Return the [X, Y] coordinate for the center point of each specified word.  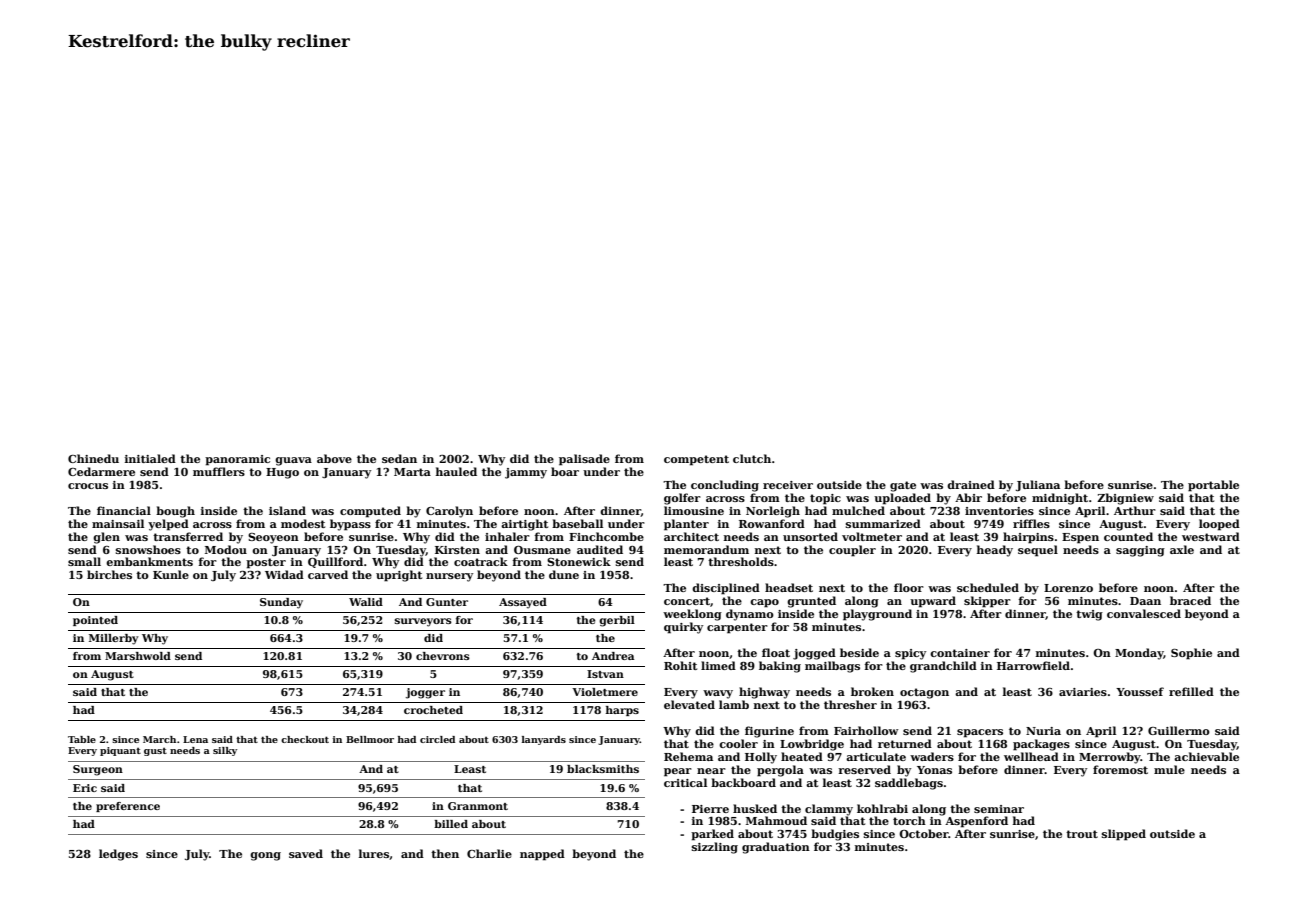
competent [696, 460]
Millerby [114, 639]
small [84, 561]
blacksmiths [603, 769]
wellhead [1031, 756]
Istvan [605, 674]
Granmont [478, 806]
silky [225, 751]
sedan [399, 458]
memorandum [706, 549]
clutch [752, 458]
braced [1190, 600]
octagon [924, 693]
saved [306, 853]
